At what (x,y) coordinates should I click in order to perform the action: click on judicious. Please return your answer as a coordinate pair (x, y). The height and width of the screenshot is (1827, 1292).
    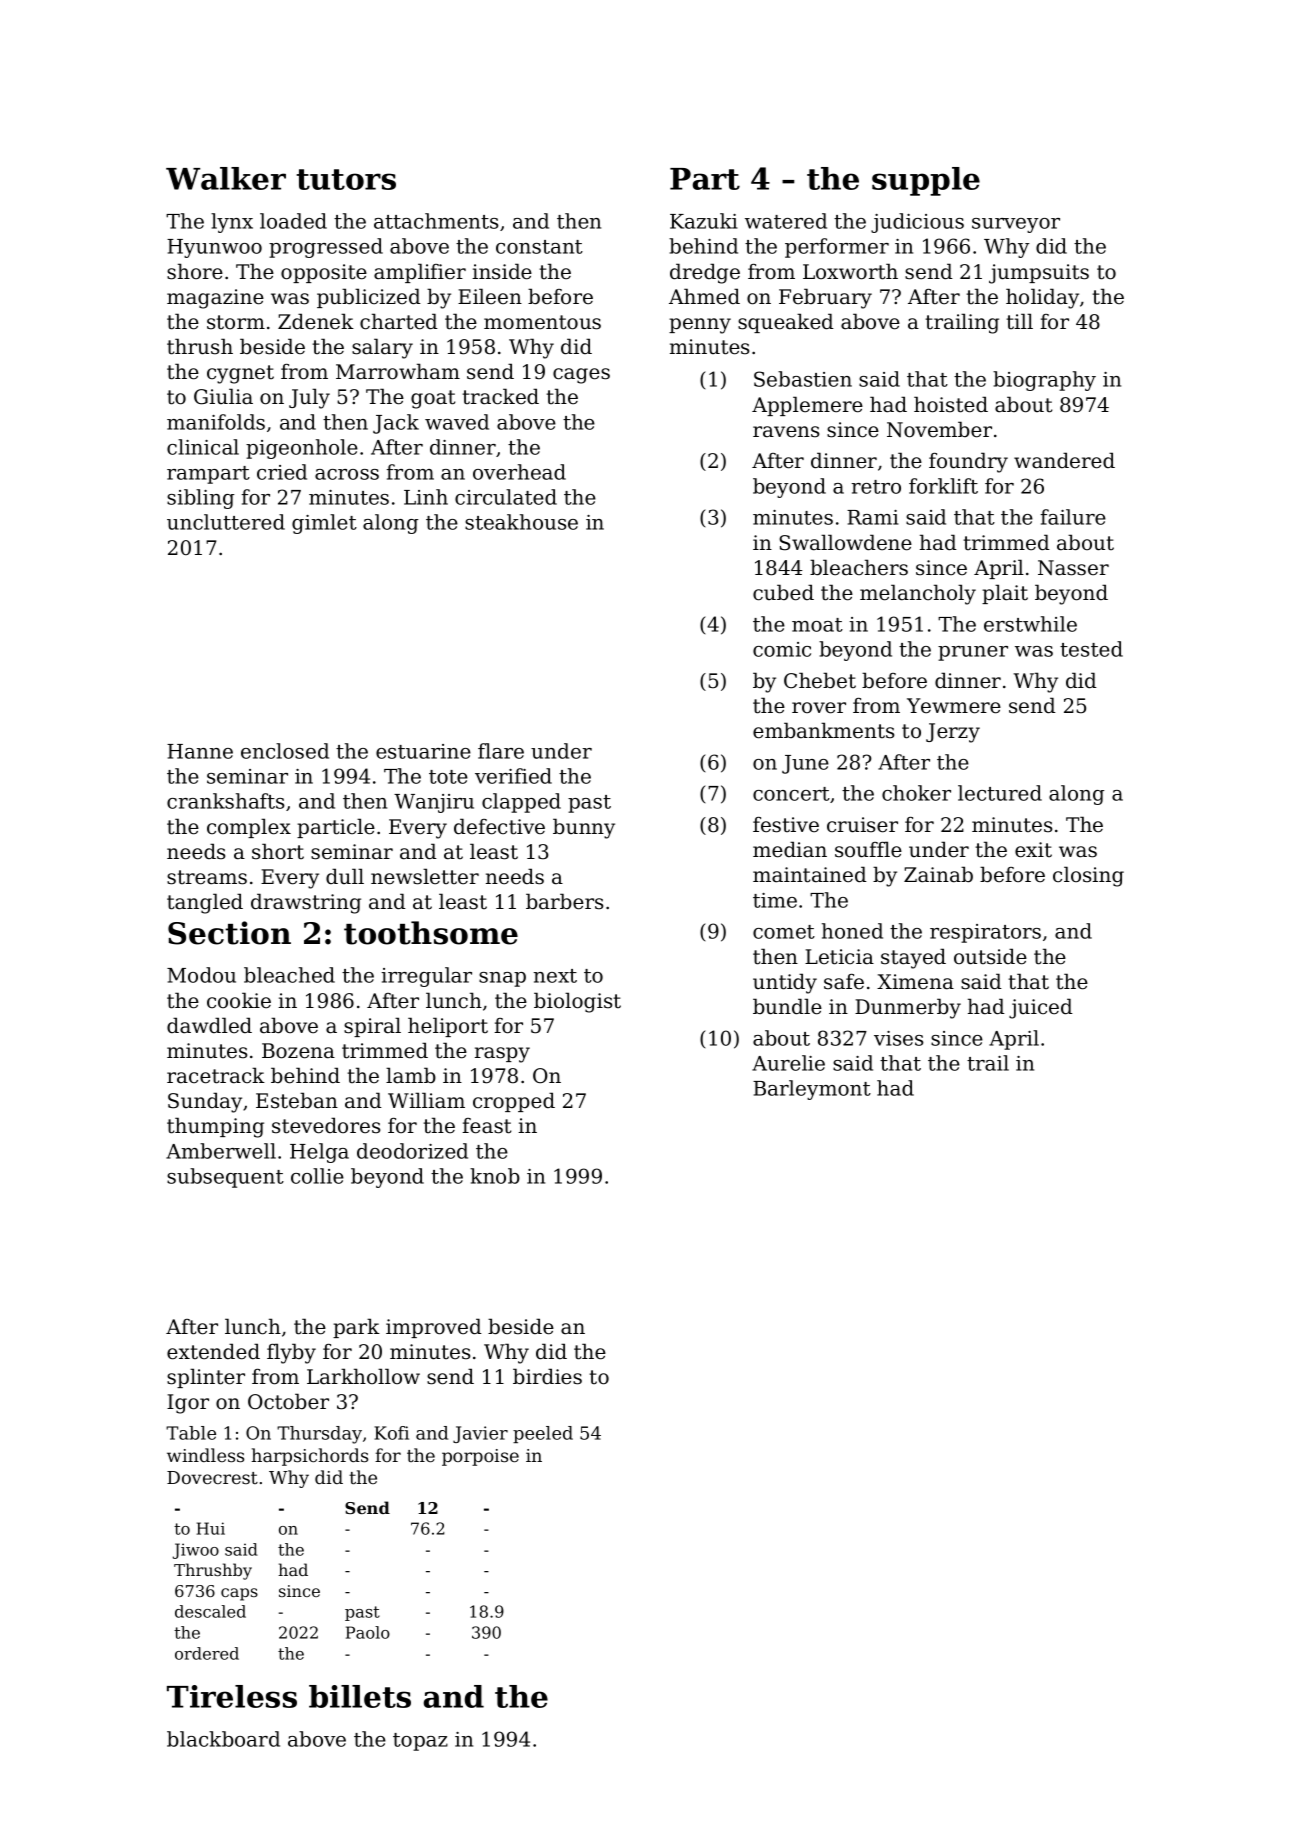
    Looking at the image, I should click on (917, 223).
